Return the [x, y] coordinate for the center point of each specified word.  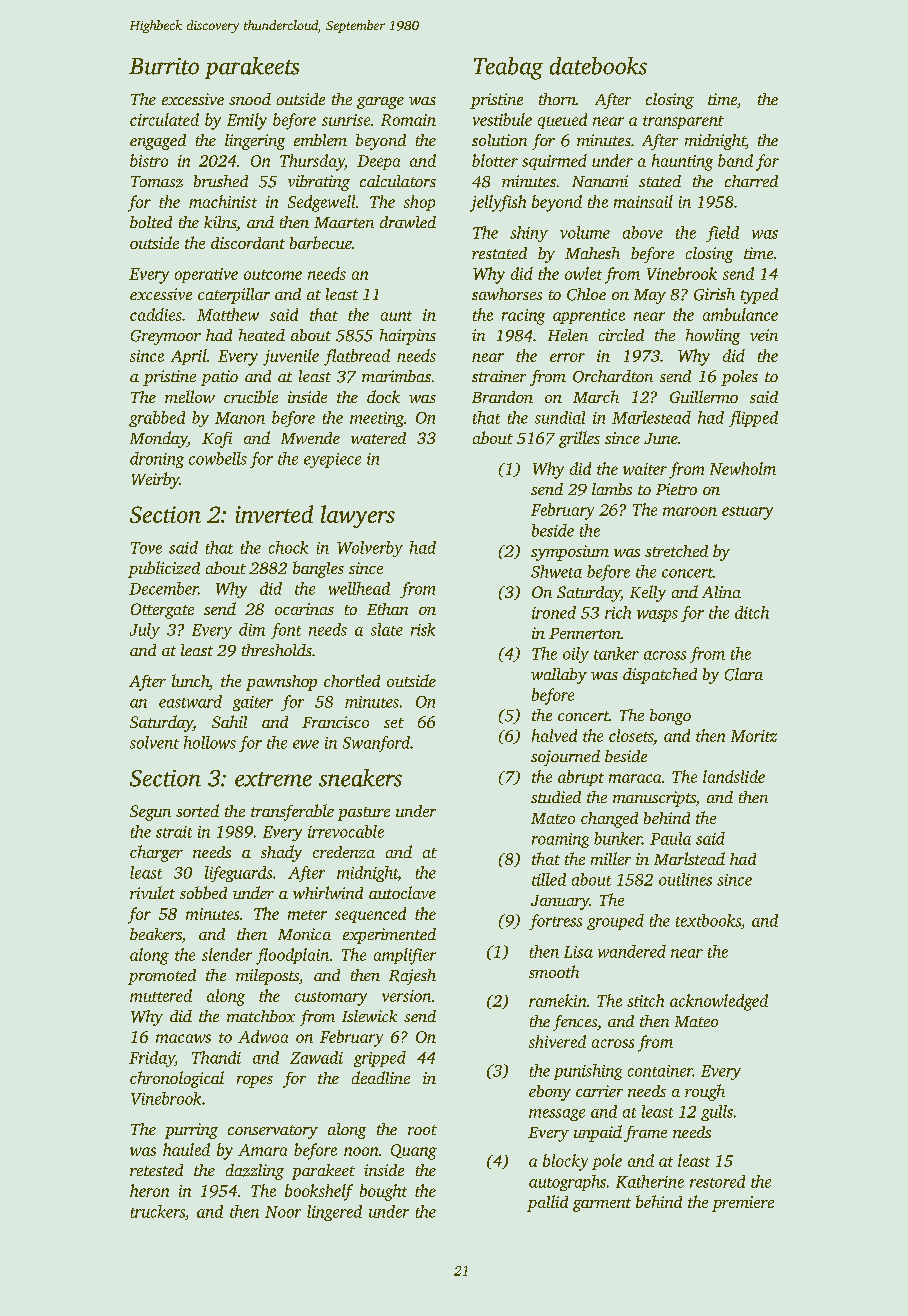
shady [281, 853]
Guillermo [704, 396]
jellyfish [498, 203]
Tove [146, 548]
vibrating [319, 183]
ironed [554, 612]
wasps [657, 616]
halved [554, 735]
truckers [158, 1211]
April [189, 357]
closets [631, 735]
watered [378, 438]
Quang [414, 1152]
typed [759, 296]
